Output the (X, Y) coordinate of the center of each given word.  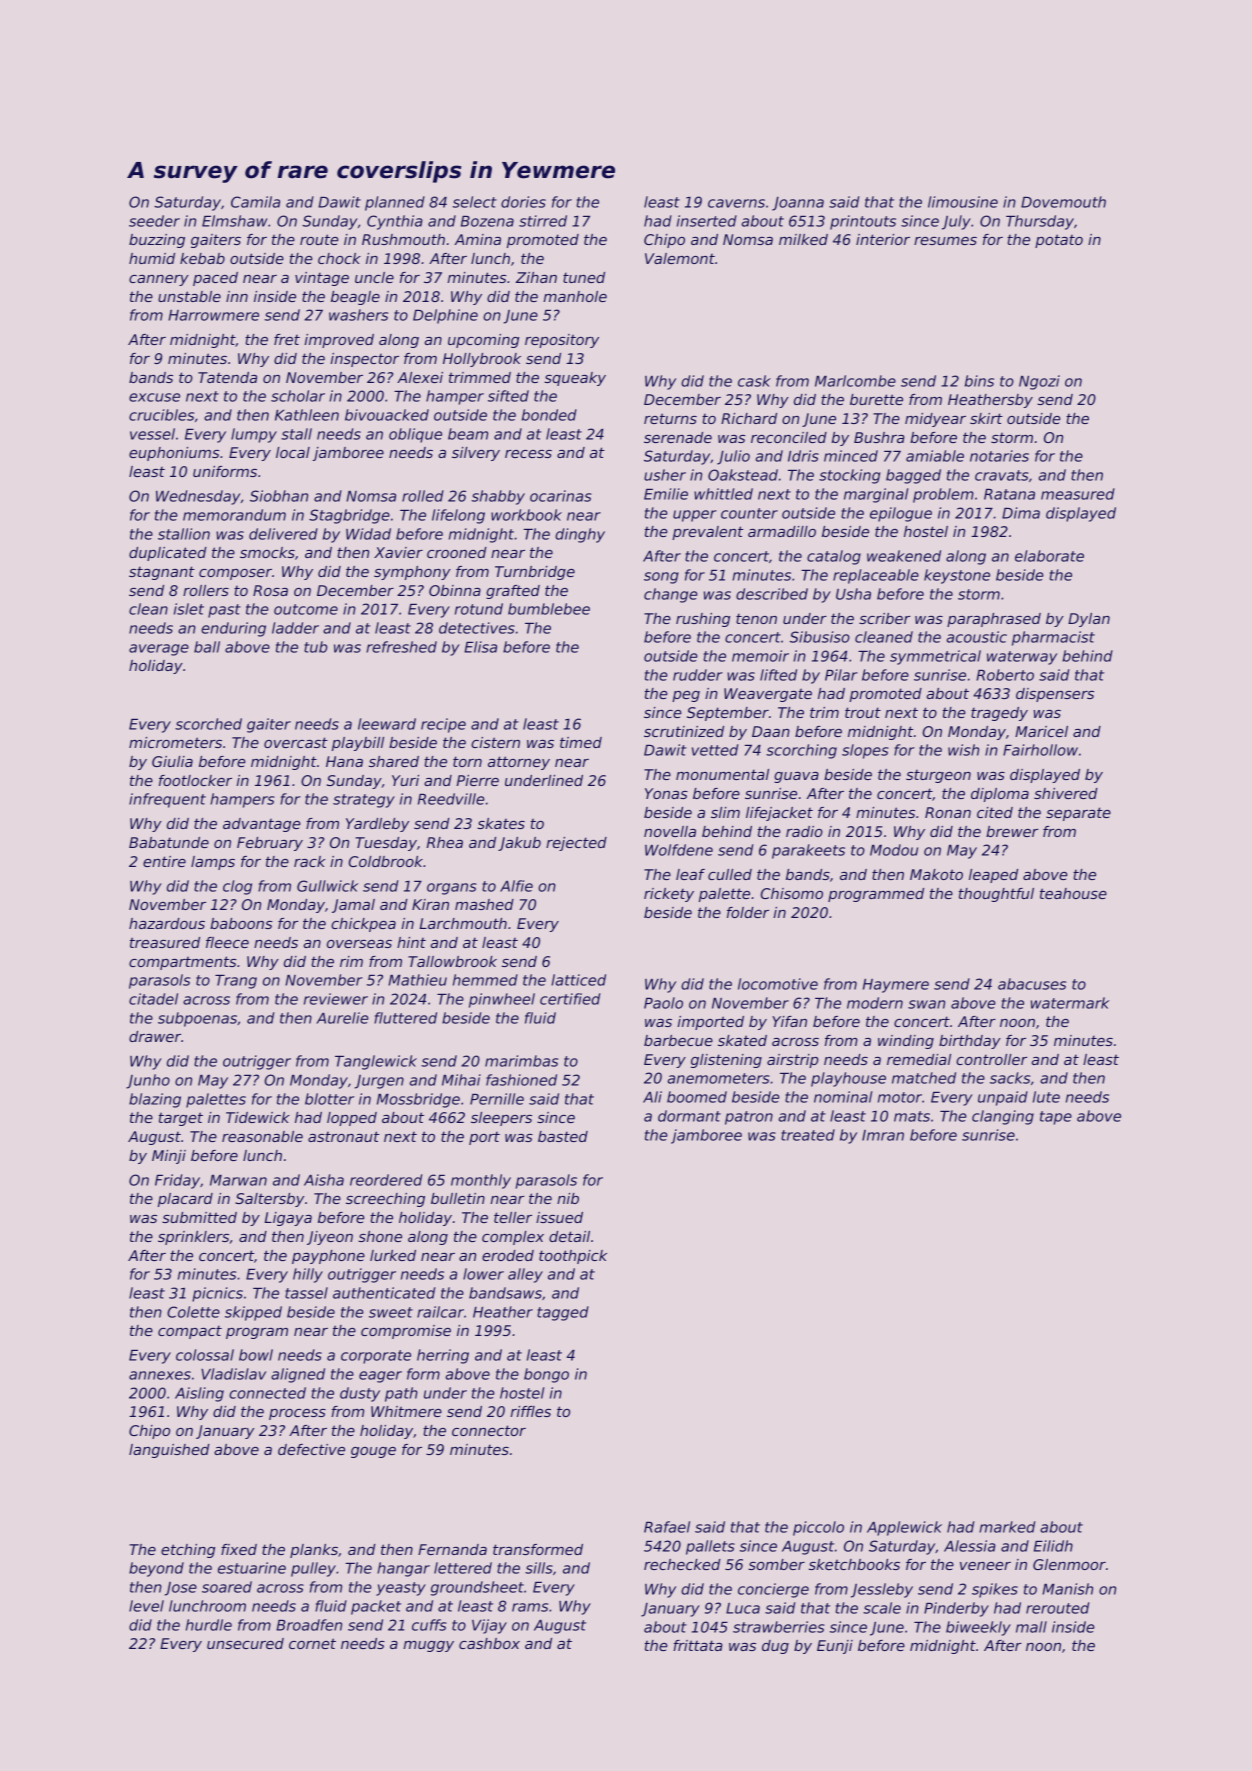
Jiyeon (330, 1238)
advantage (261, 825)
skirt (986, 418)
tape (1056, 1118)
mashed (484, 904)
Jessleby (882, 1590)
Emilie (666, 494)
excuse (154, 397)
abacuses (1032, 984)
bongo (546, 1375)
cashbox (489, 1643)
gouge (373, 1452)
